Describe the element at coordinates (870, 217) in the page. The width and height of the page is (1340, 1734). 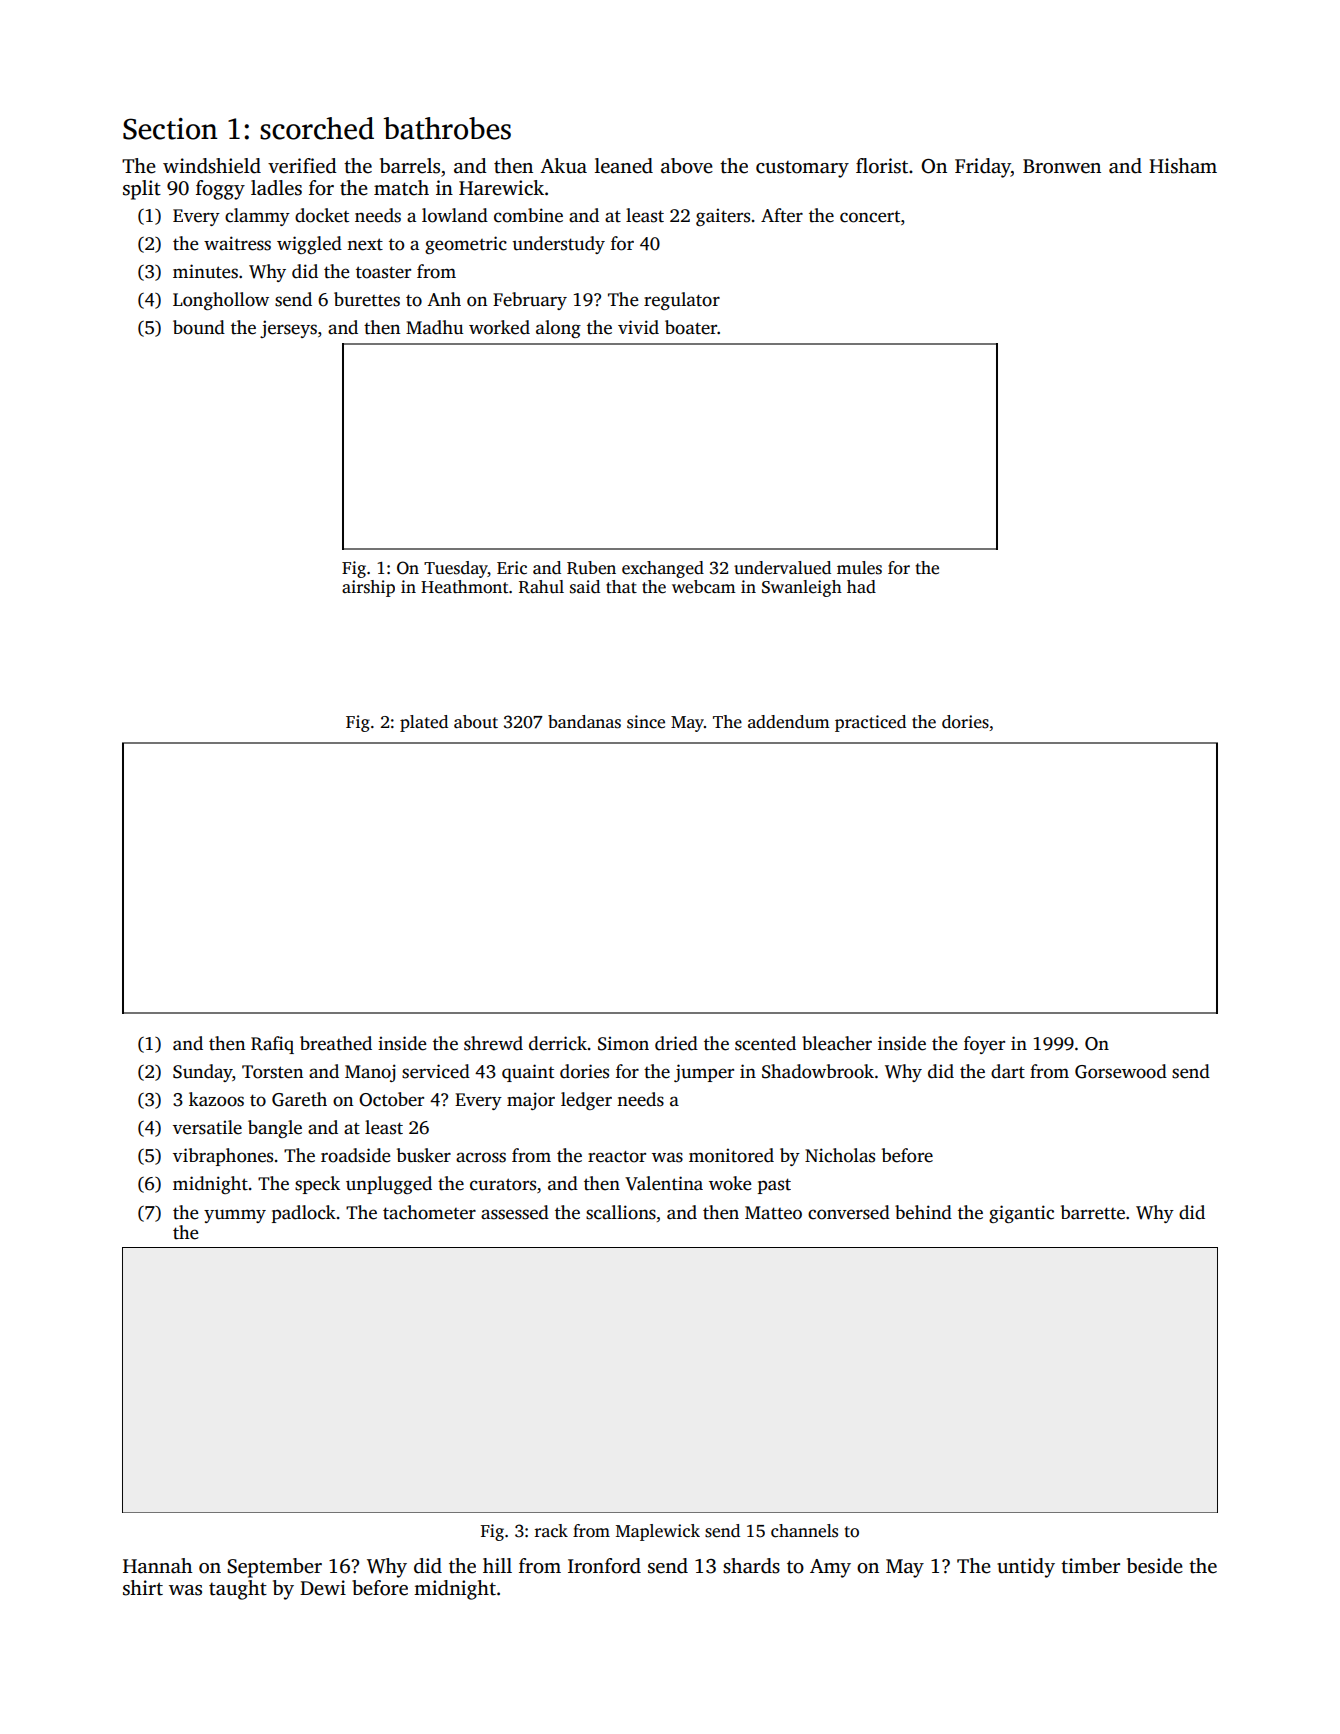
I see `concert` at that location.
